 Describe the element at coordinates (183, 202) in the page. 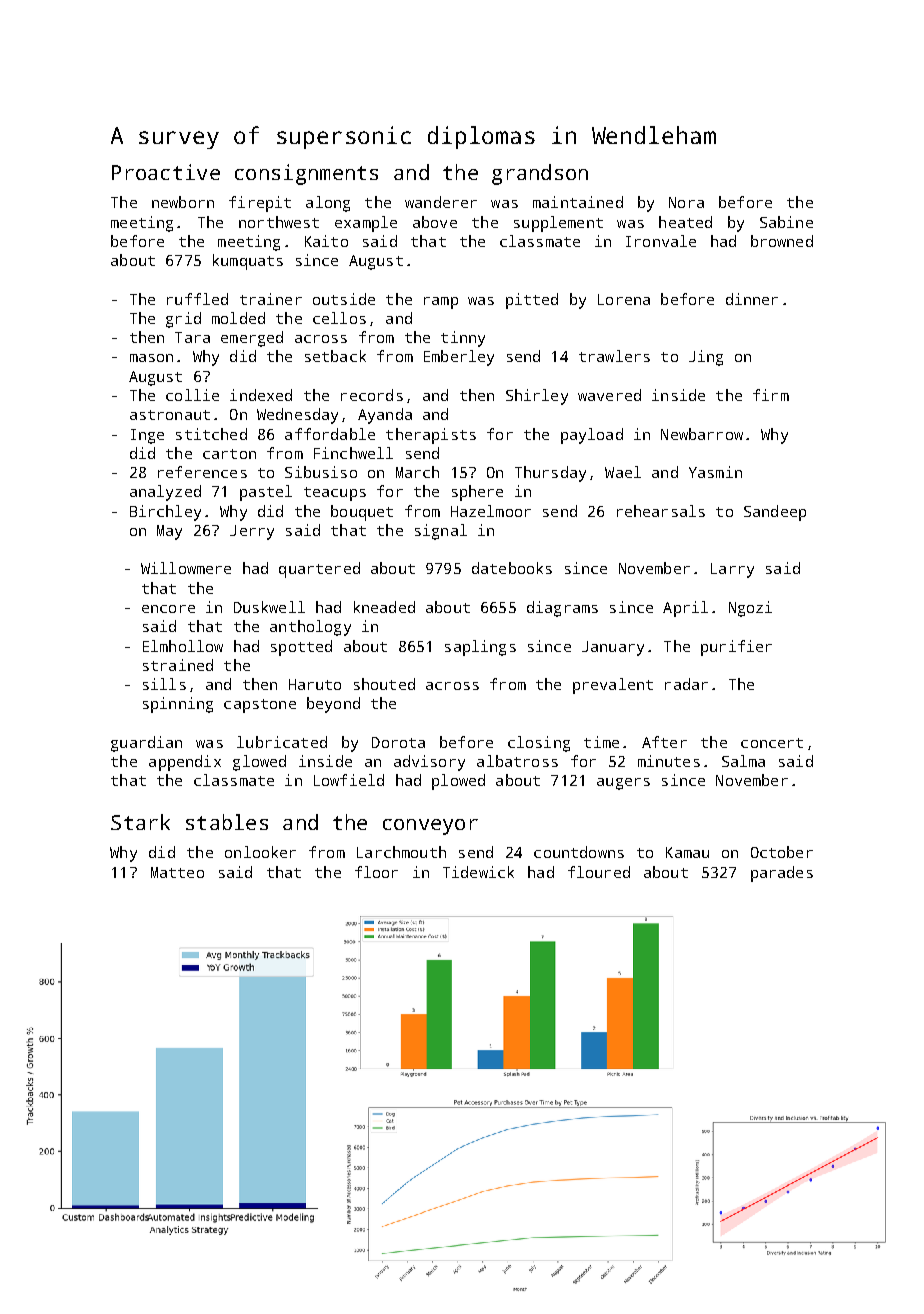

I see `newborn` at that location.
